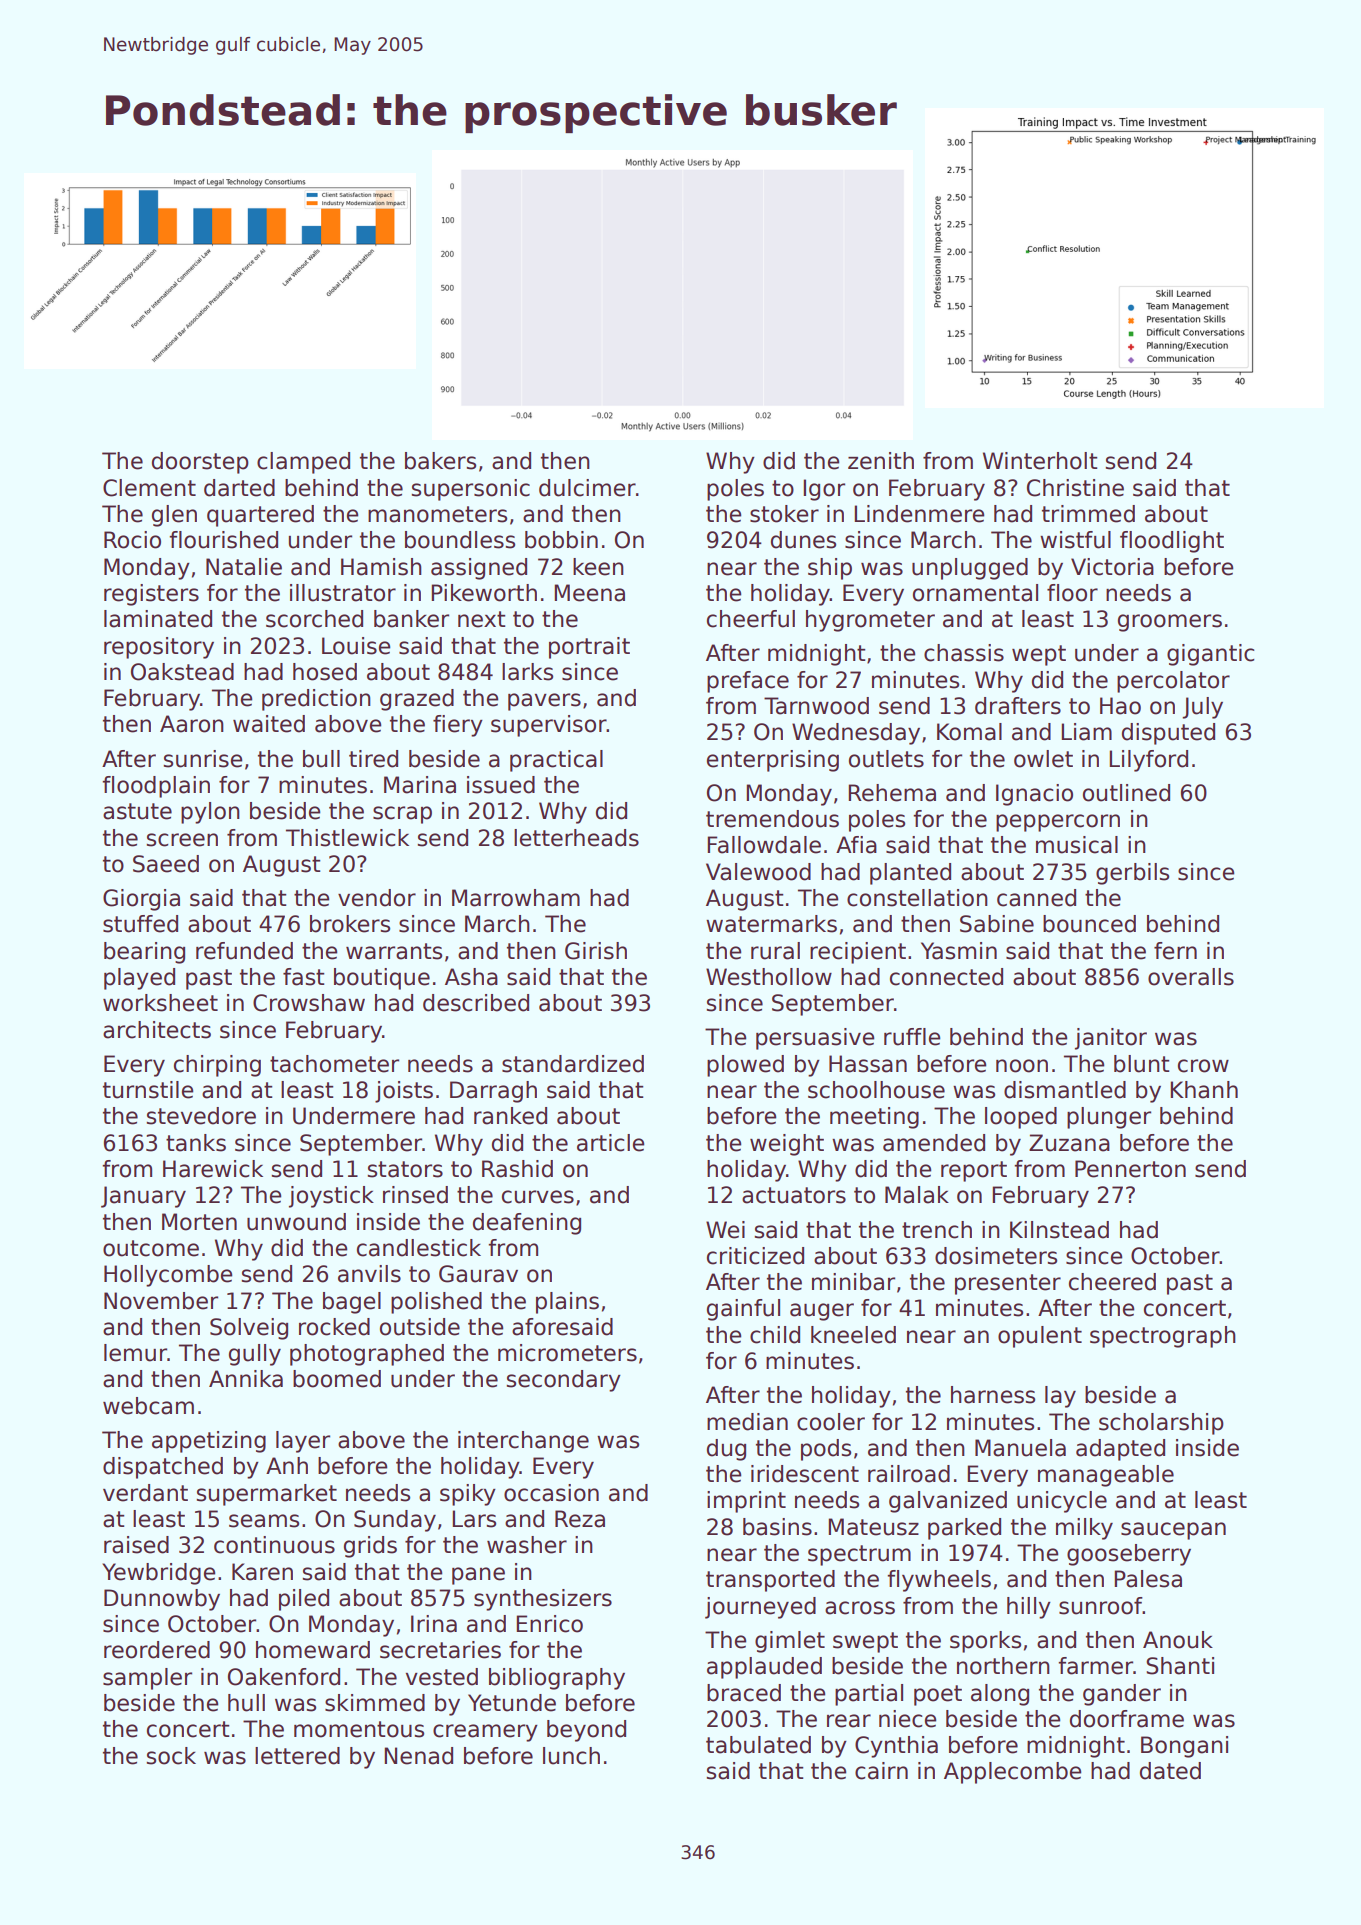 The height and width of the image is (1925, 1361). I want to click on Nenad, so click(418, 1756).
